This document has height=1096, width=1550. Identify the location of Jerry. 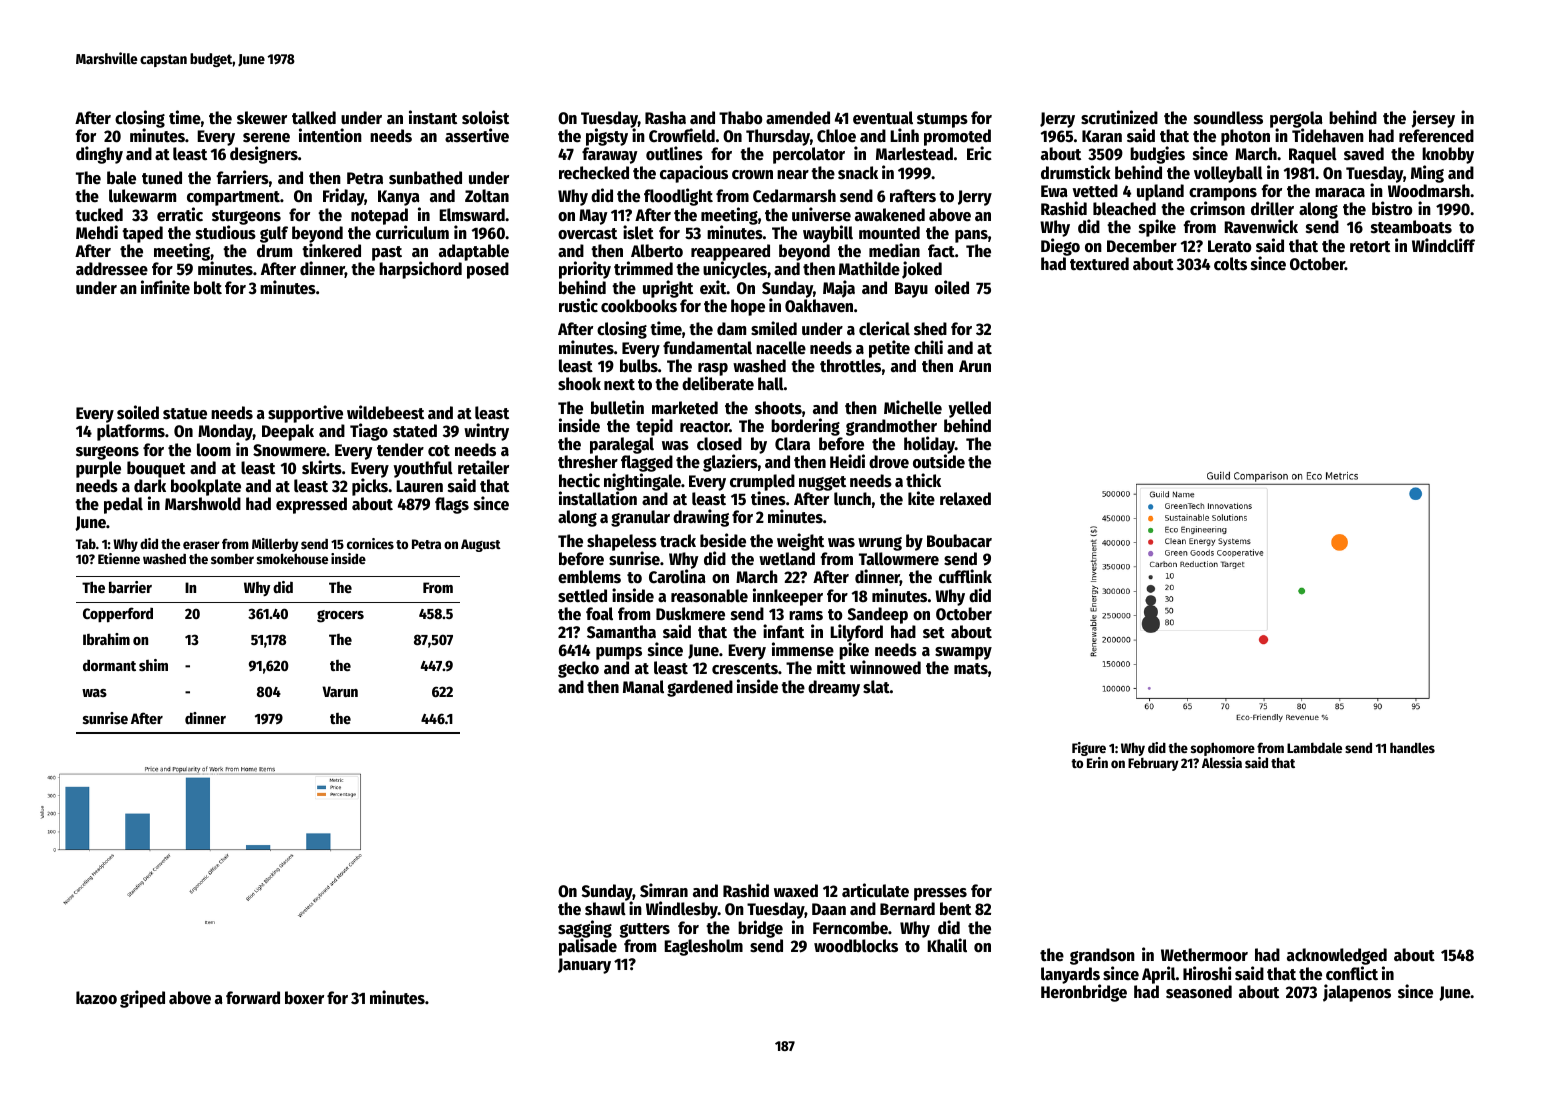
(975, 198).
